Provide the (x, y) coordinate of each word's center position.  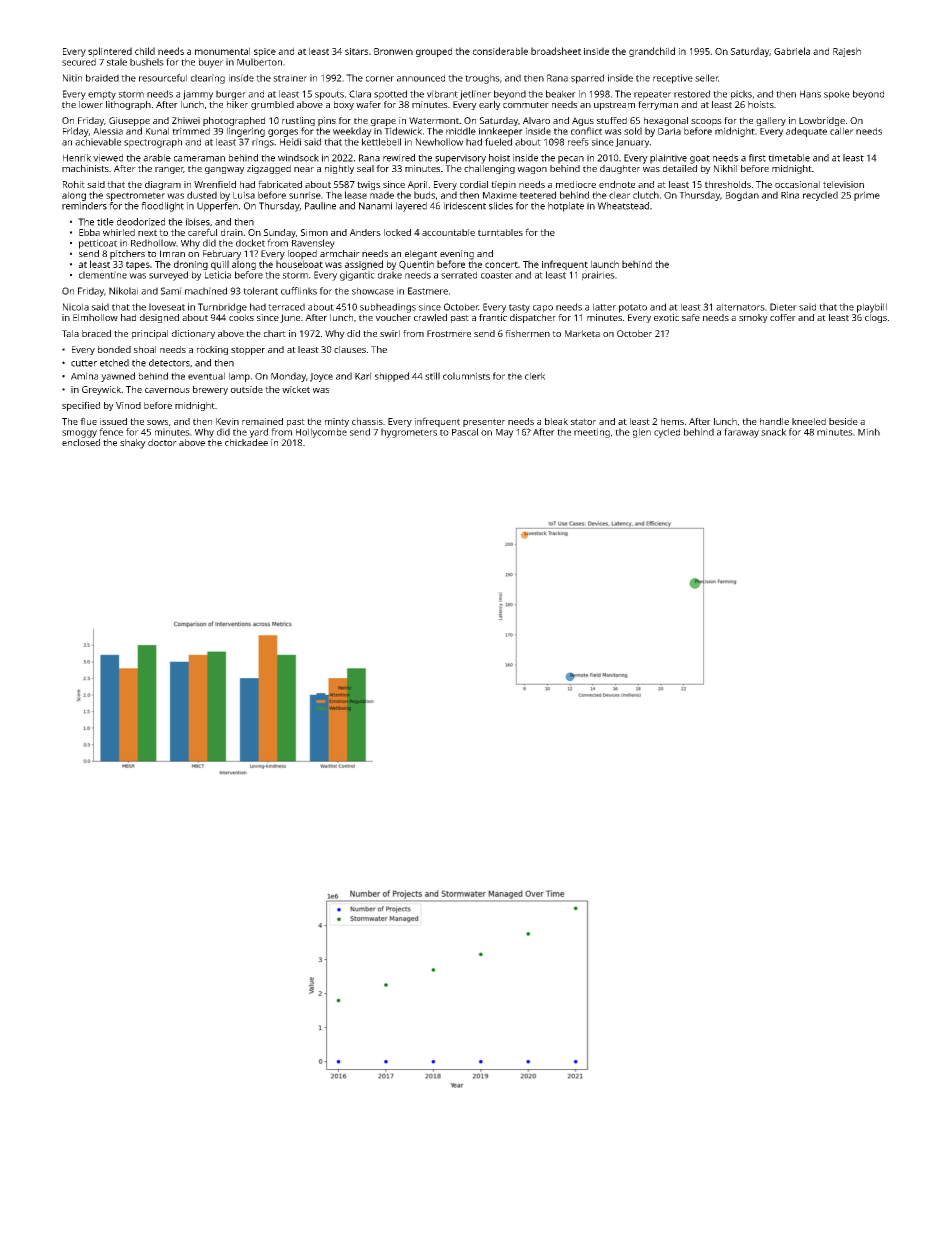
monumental (222, 51)
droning (191, 265)
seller (706, 78)
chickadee (246, 442)
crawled (430, 317)
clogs (876, 318)
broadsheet (556, 51)
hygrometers (409, 433)
